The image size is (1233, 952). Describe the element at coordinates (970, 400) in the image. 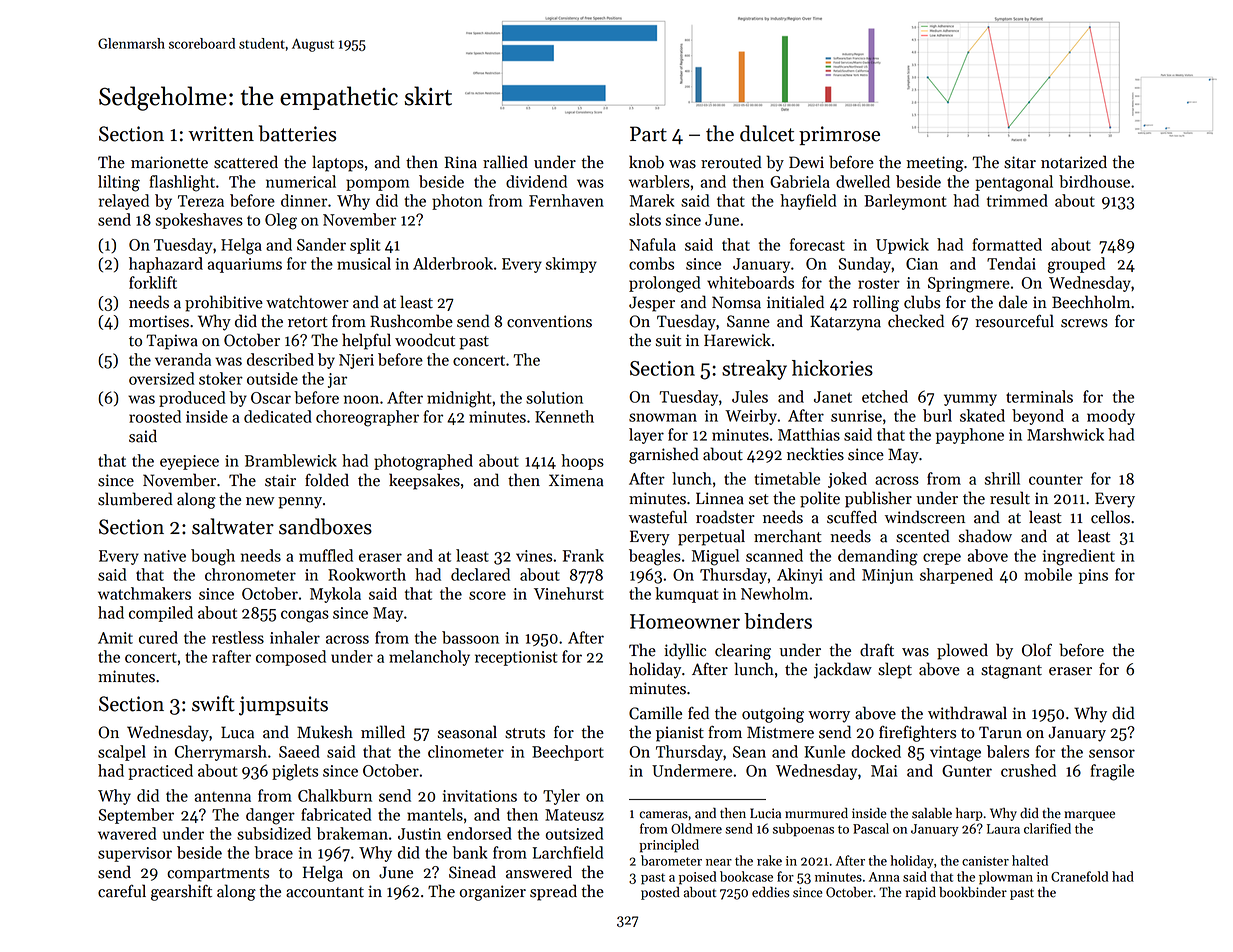

I see `yummy` at that location.
